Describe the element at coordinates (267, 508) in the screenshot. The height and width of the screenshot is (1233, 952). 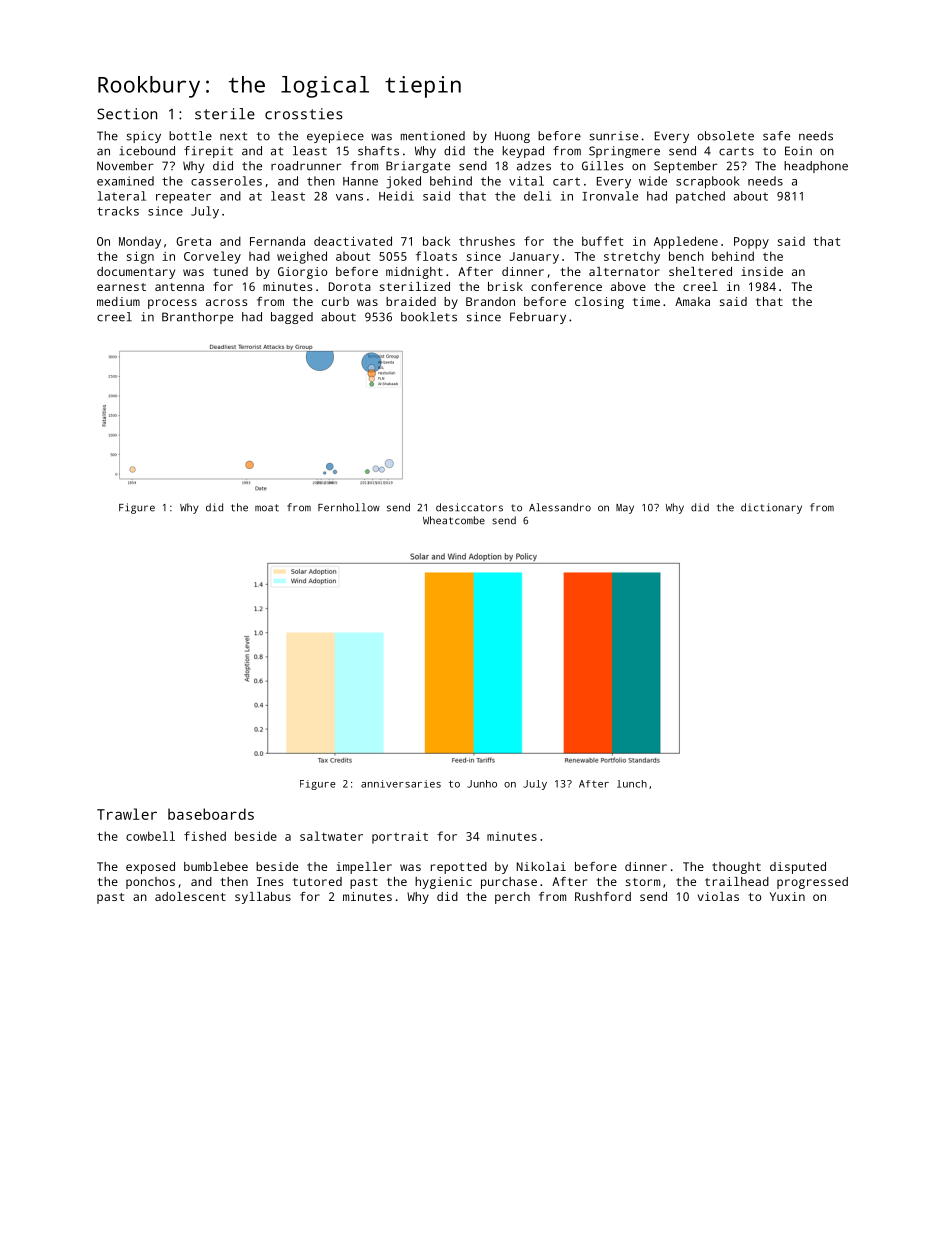
I see `moat` at that location.
